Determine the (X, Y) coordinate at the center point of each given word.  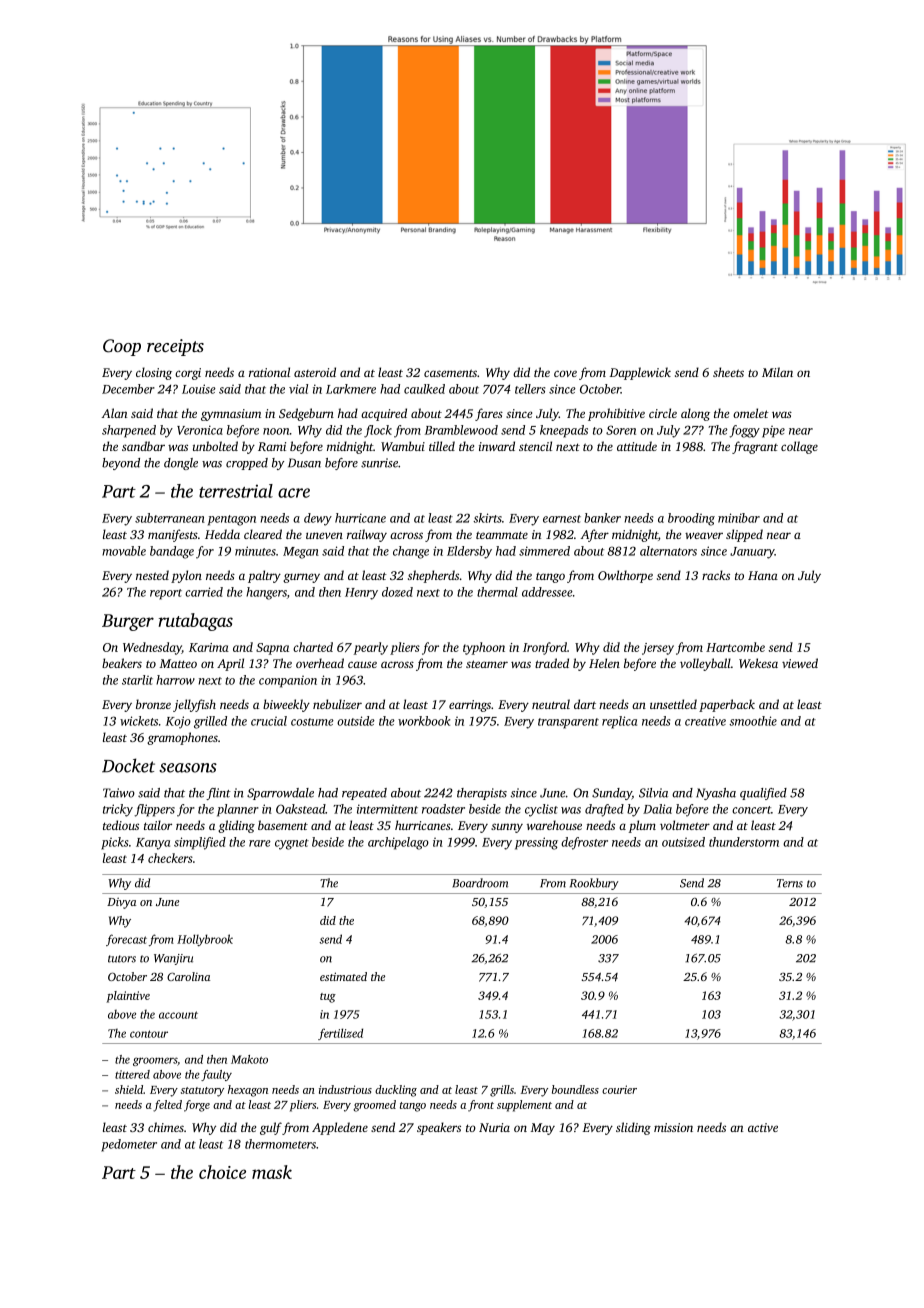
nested (152, 575)
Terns (790, 883)
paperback (727, 705)
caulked (424, 389)
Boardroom (480, 883)
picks (114, 843)
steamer (487, 664)
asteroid (315, 372)
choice (222, 1172)
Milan (777, 372)
